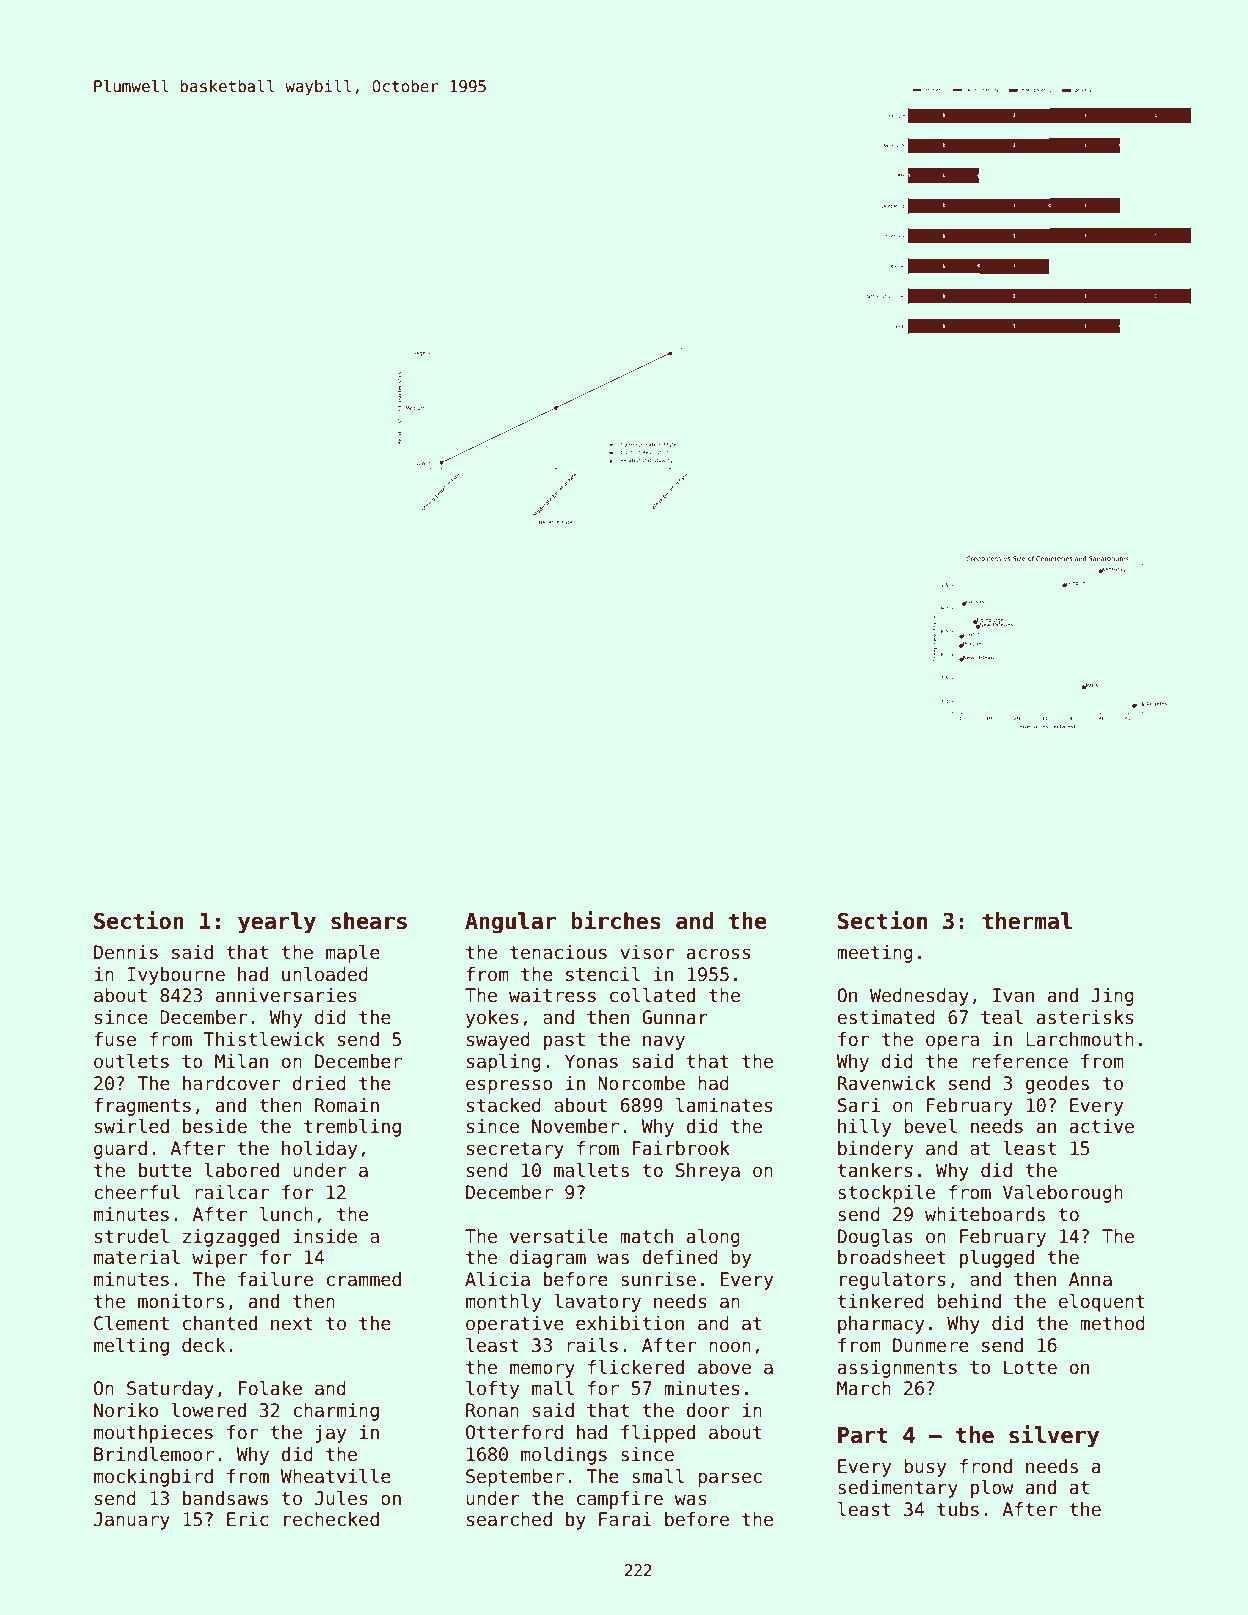  What do you see at coordinates (509, 1519) in the screenshot?
I see `searched` at bounding box center [509, 1519].
